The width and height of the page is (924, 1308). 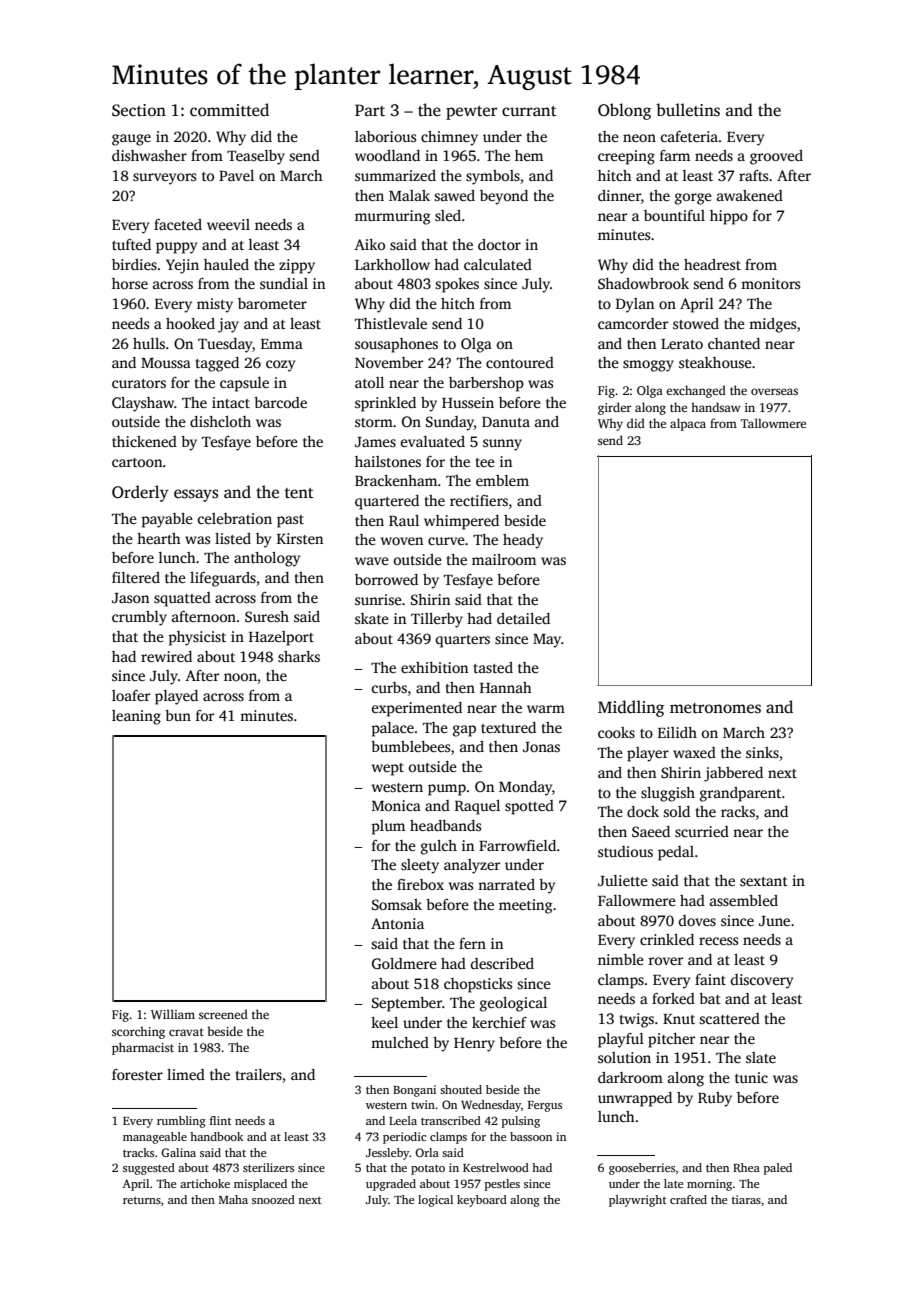 What do you see at coordinates (378, 599) in the page?
I see `sunrise` at bounding box center [378, 599].
